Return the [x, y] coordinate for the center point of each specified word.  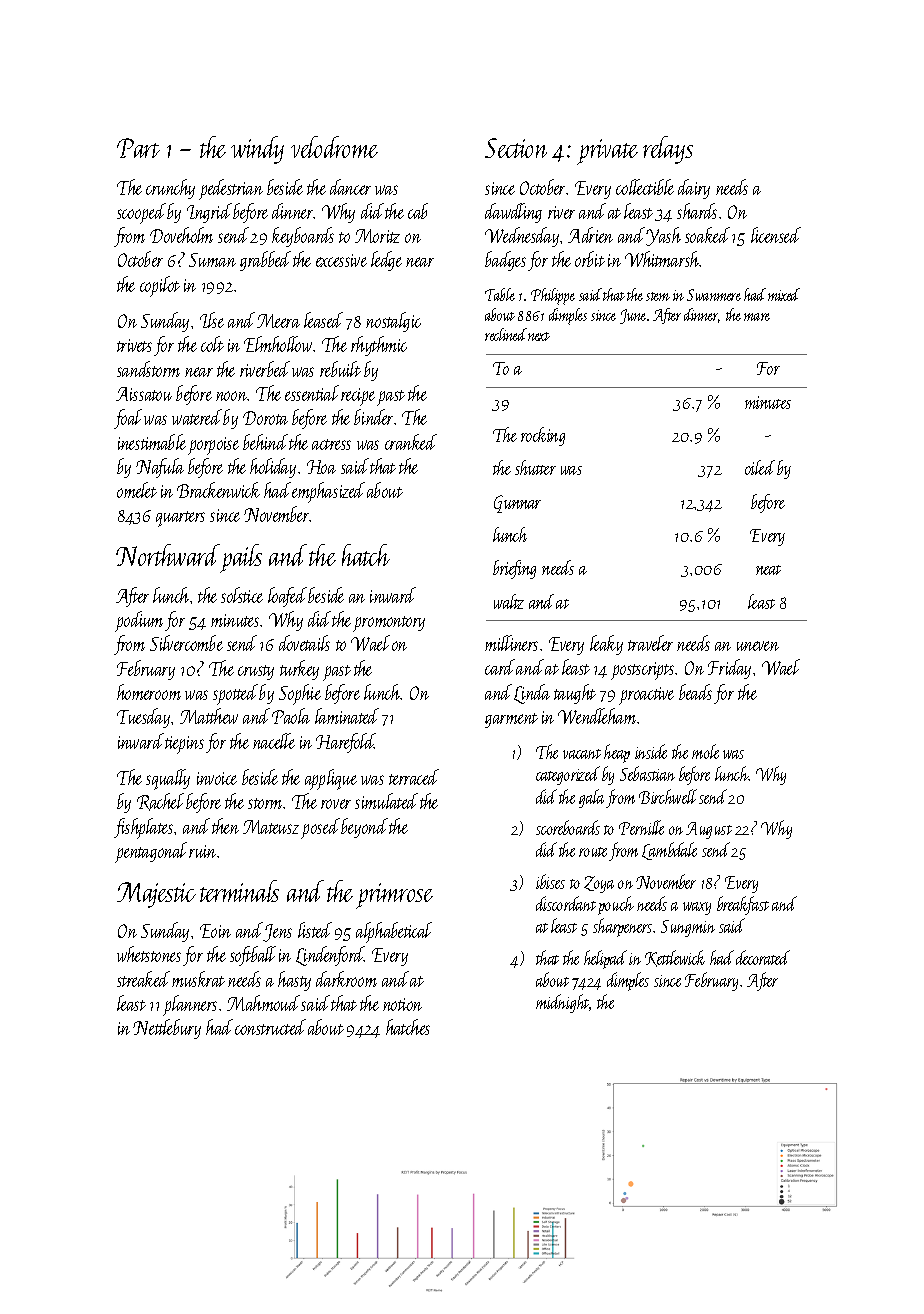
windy [257, 150]
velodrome [334, 147]
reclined [506, 334]
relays [668, 150]
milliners [511, 643]
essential [312, 393]
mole [705, 751]
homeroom [149, 692]
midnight [563, 1003]
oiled [760, 467]
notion [402, 1004]
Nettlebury [167, 1029]
